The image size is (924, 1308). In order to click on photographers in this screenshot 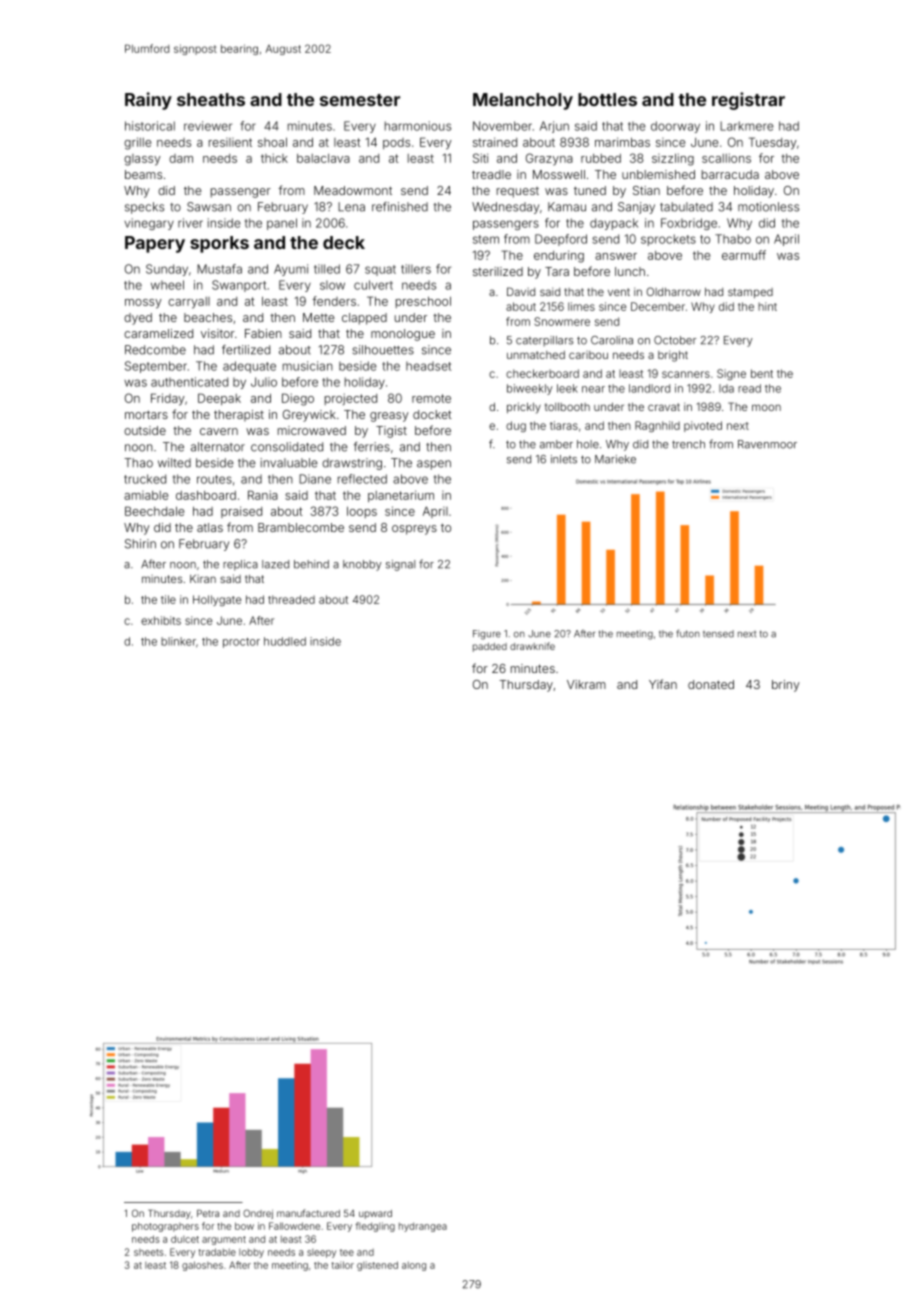, I will do `click(165, 1227)`.
